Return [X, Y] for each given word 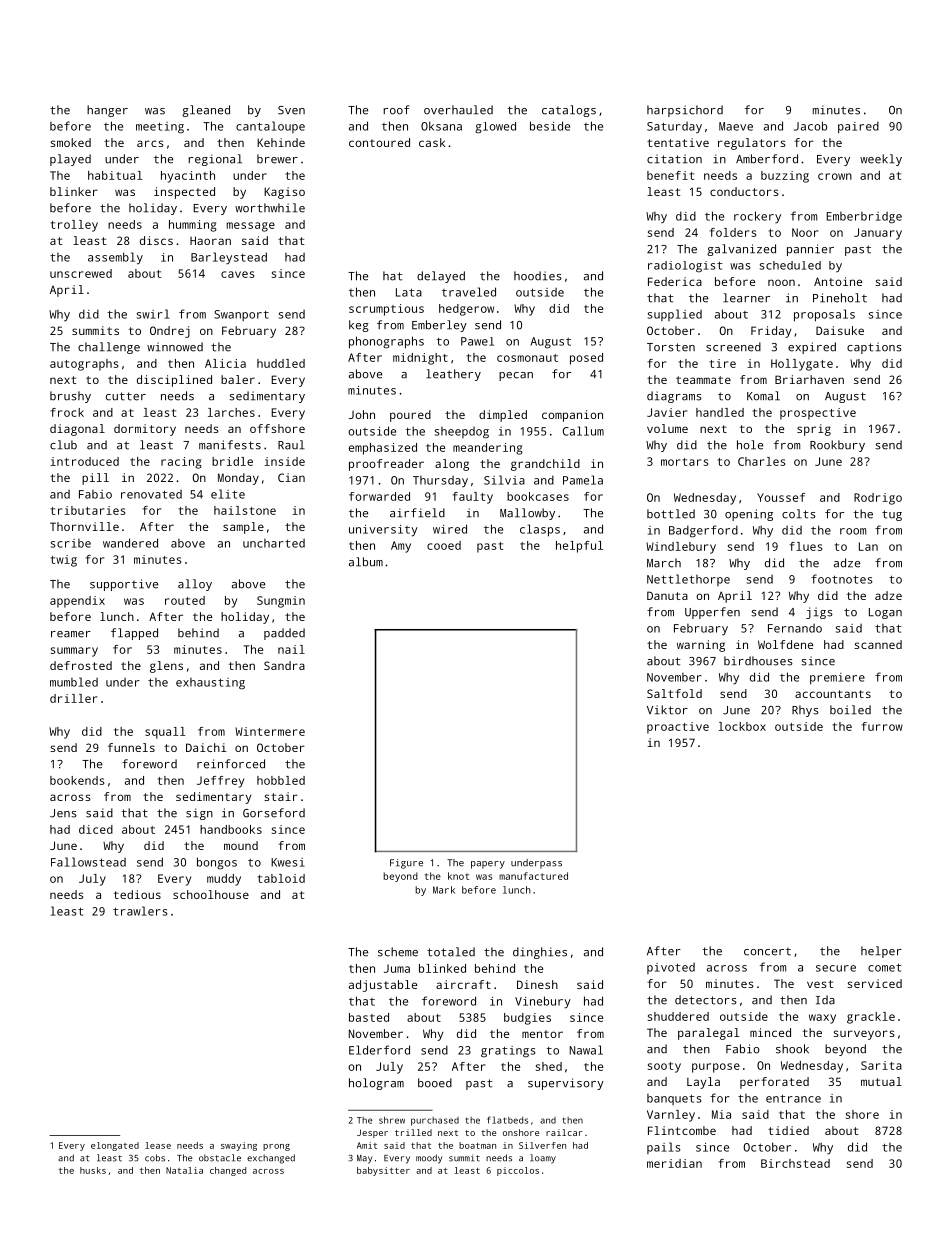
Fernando [795, 628]
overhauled [458, 110]
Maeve [736, 126]
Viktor [667, 710]
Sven [291, 110]
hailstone [245, 510]
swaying [239, 1146]
